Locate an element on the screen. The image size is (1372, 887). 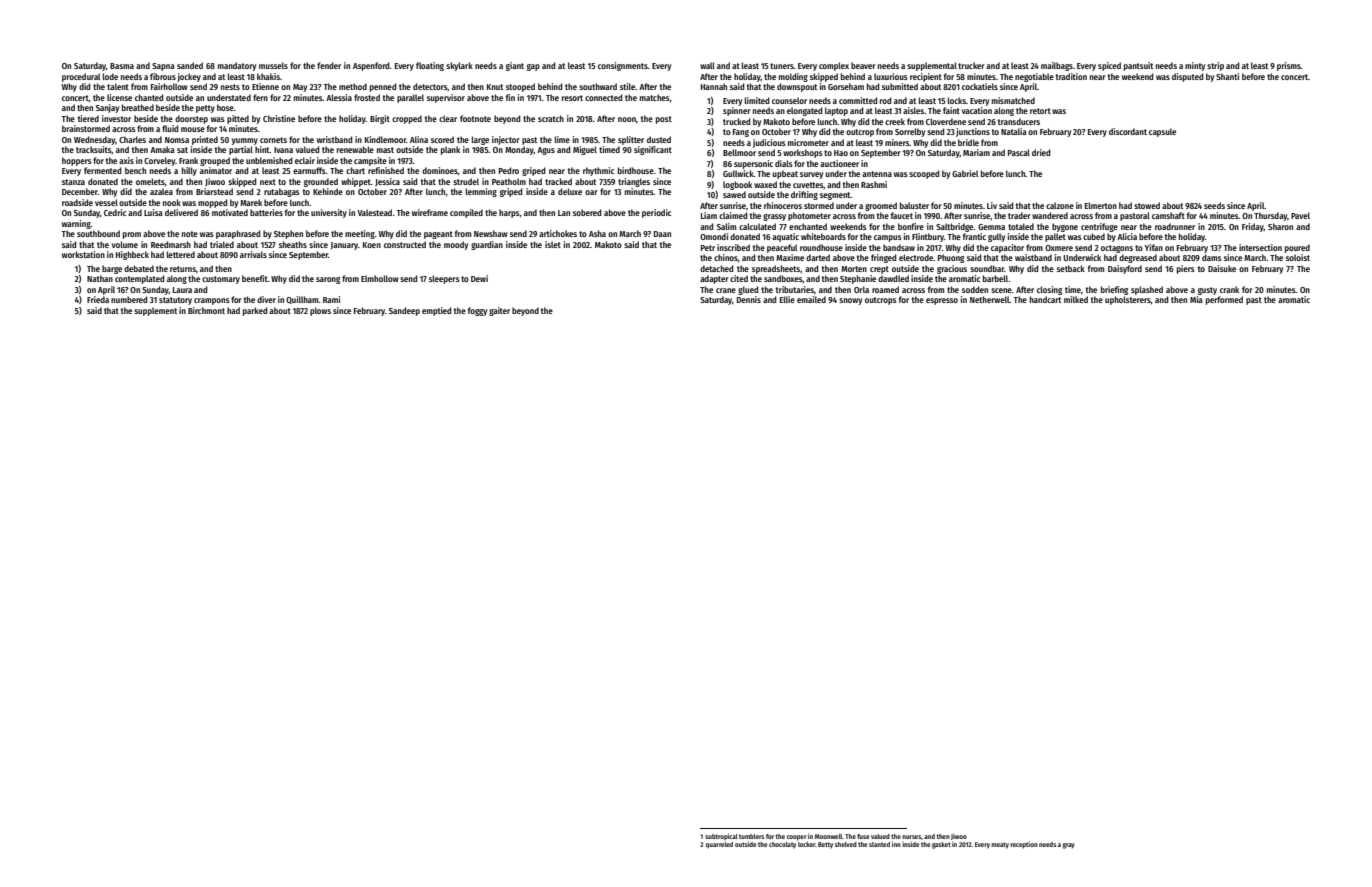
Pavel is located at coordinates (1300, 215).
